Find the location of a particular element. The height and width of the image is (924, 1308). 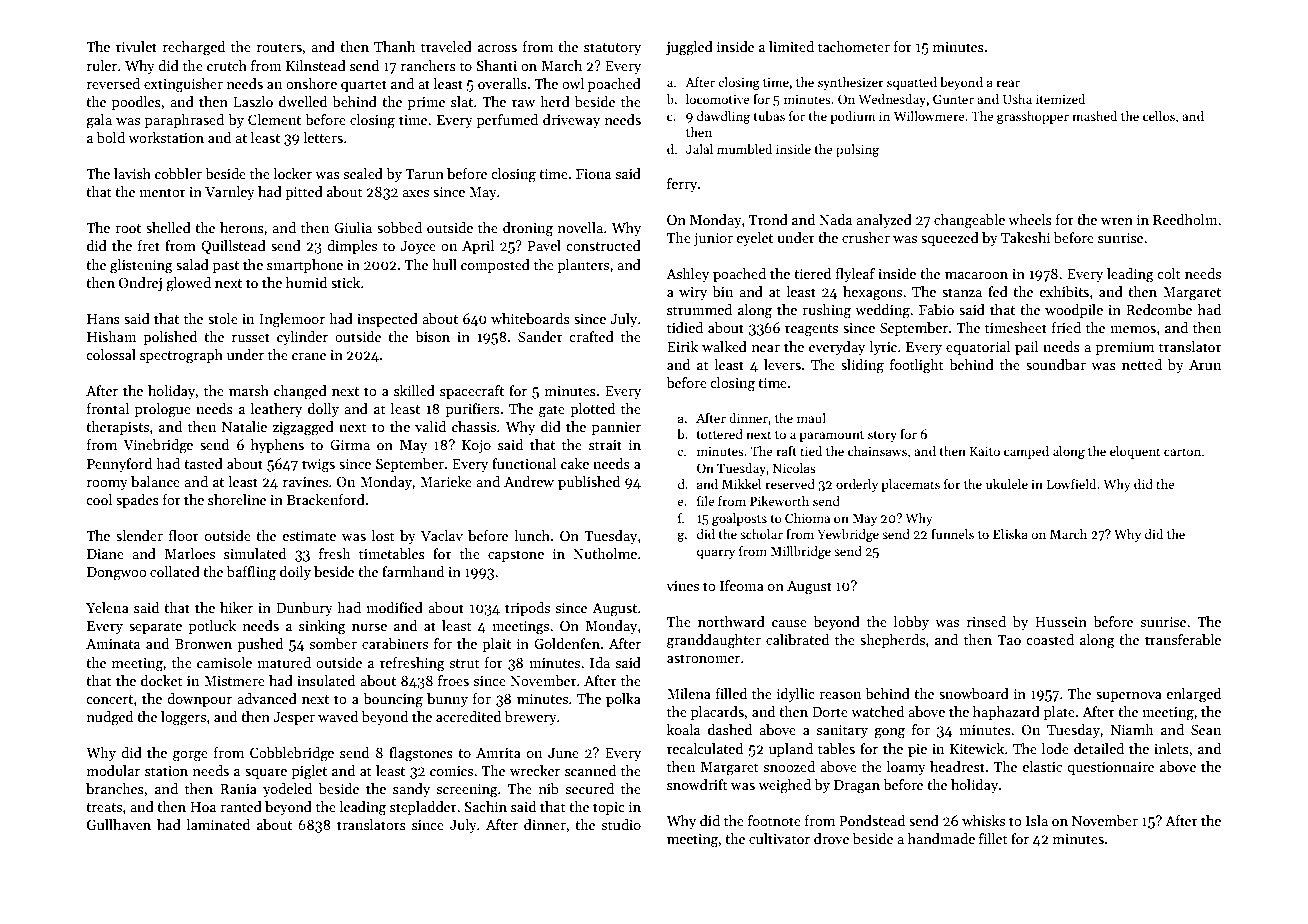

piglet is located at coordinates (309, 772).
